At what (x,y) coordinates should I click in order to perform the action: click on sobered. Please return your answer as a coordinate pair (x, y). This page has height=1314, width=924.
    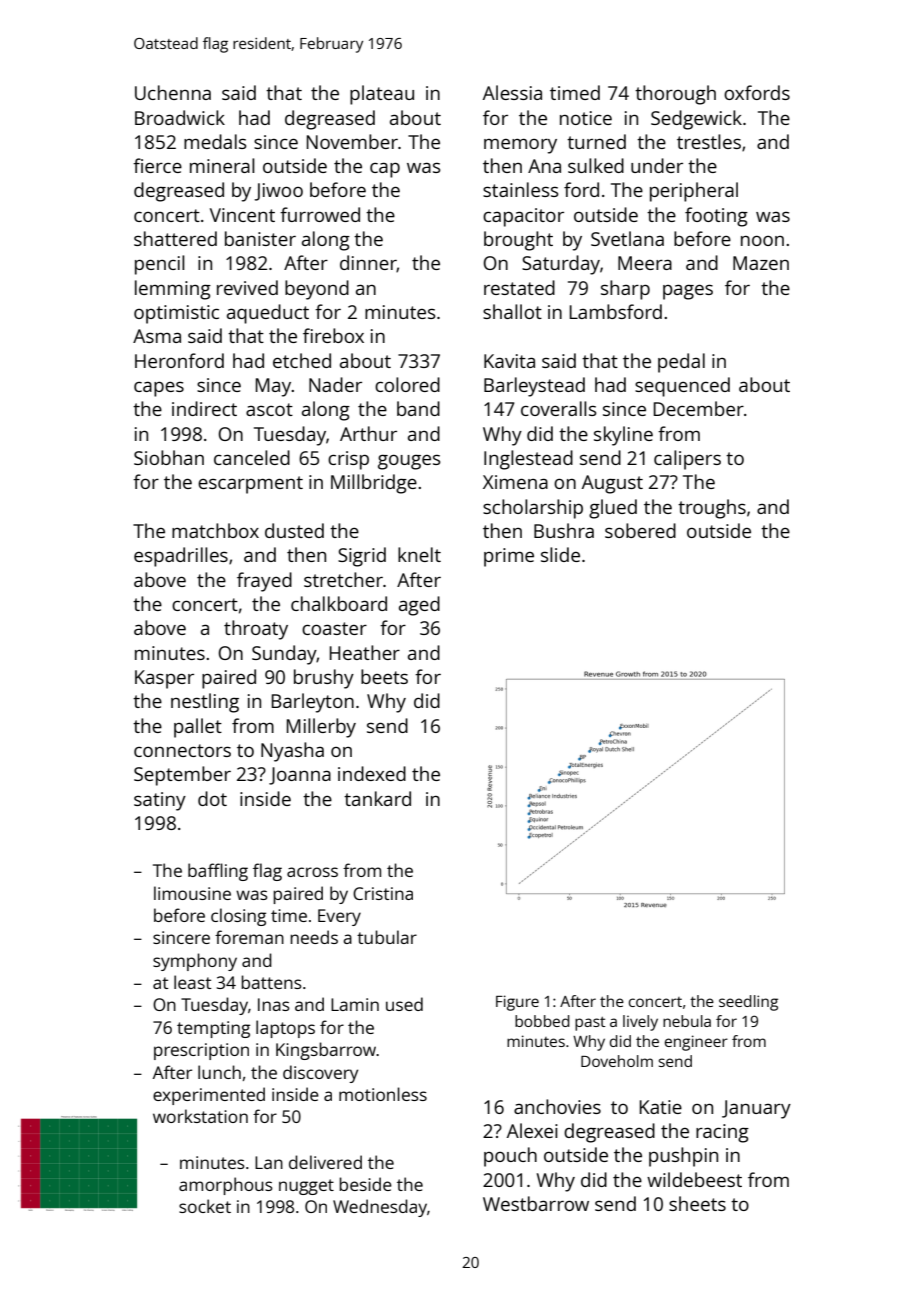
    Looking at the image, I should click on (640, 530).
